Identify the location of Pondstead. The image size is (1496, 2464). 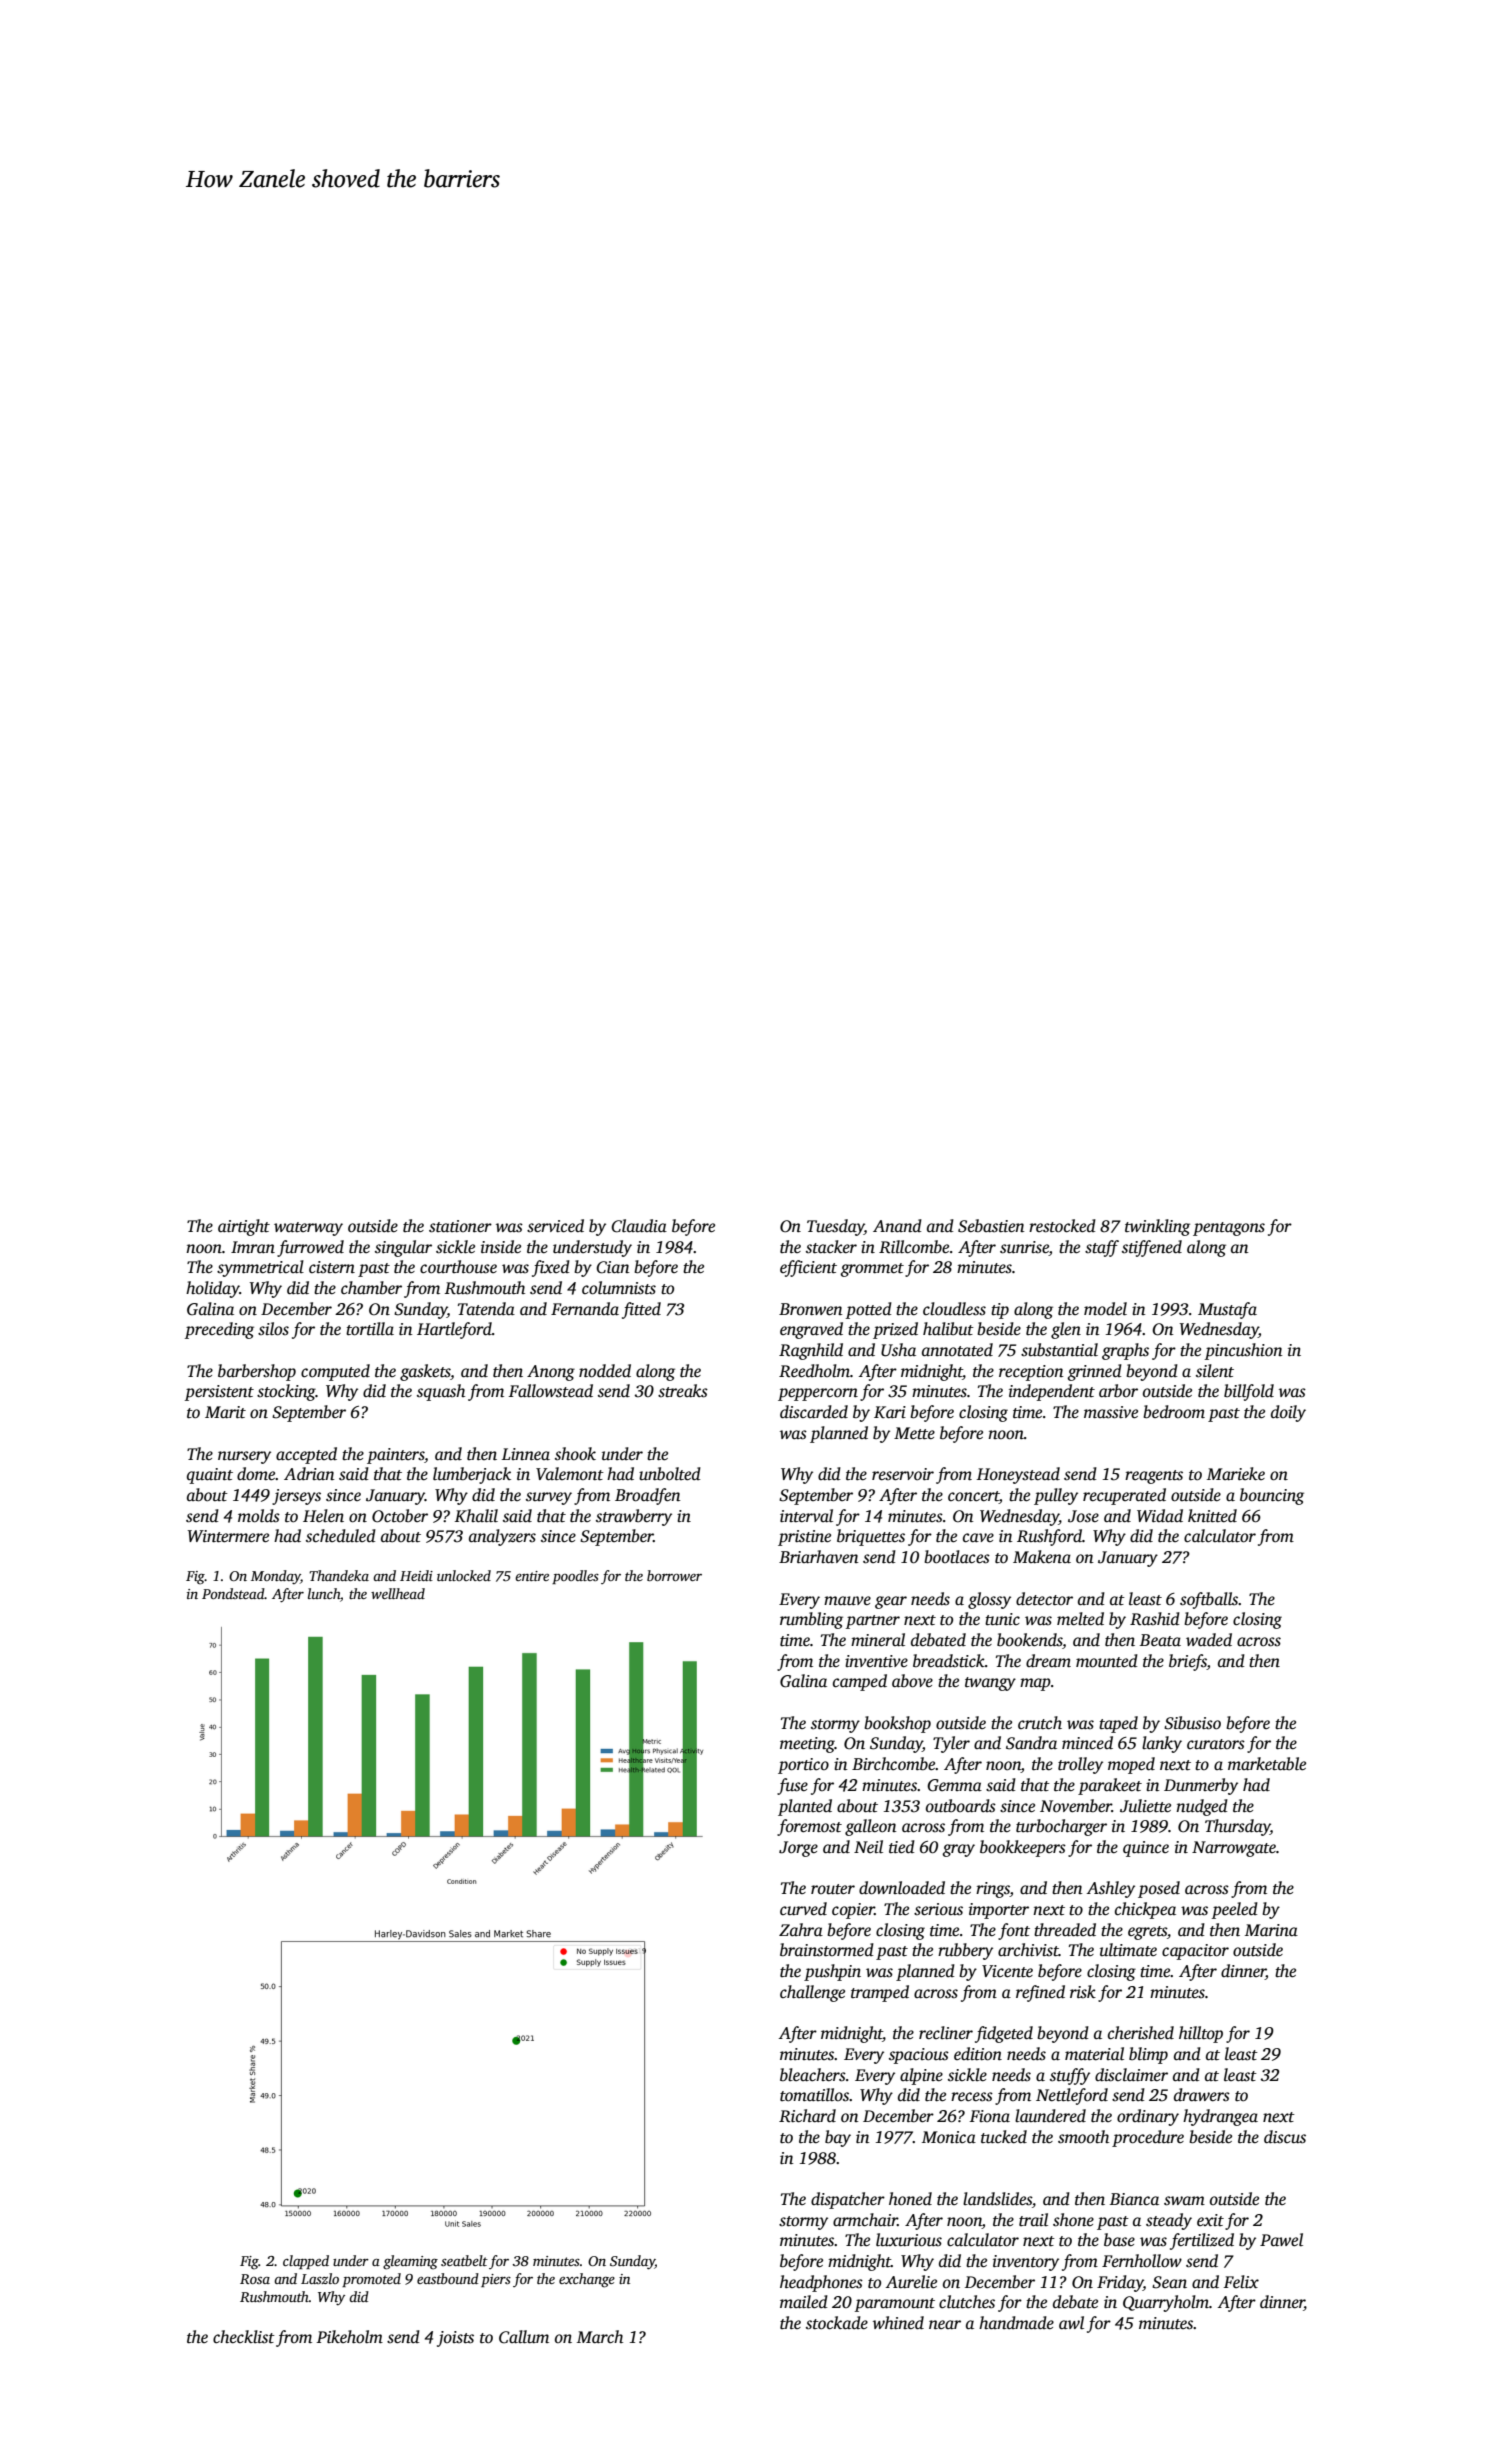
(233, 1593).
